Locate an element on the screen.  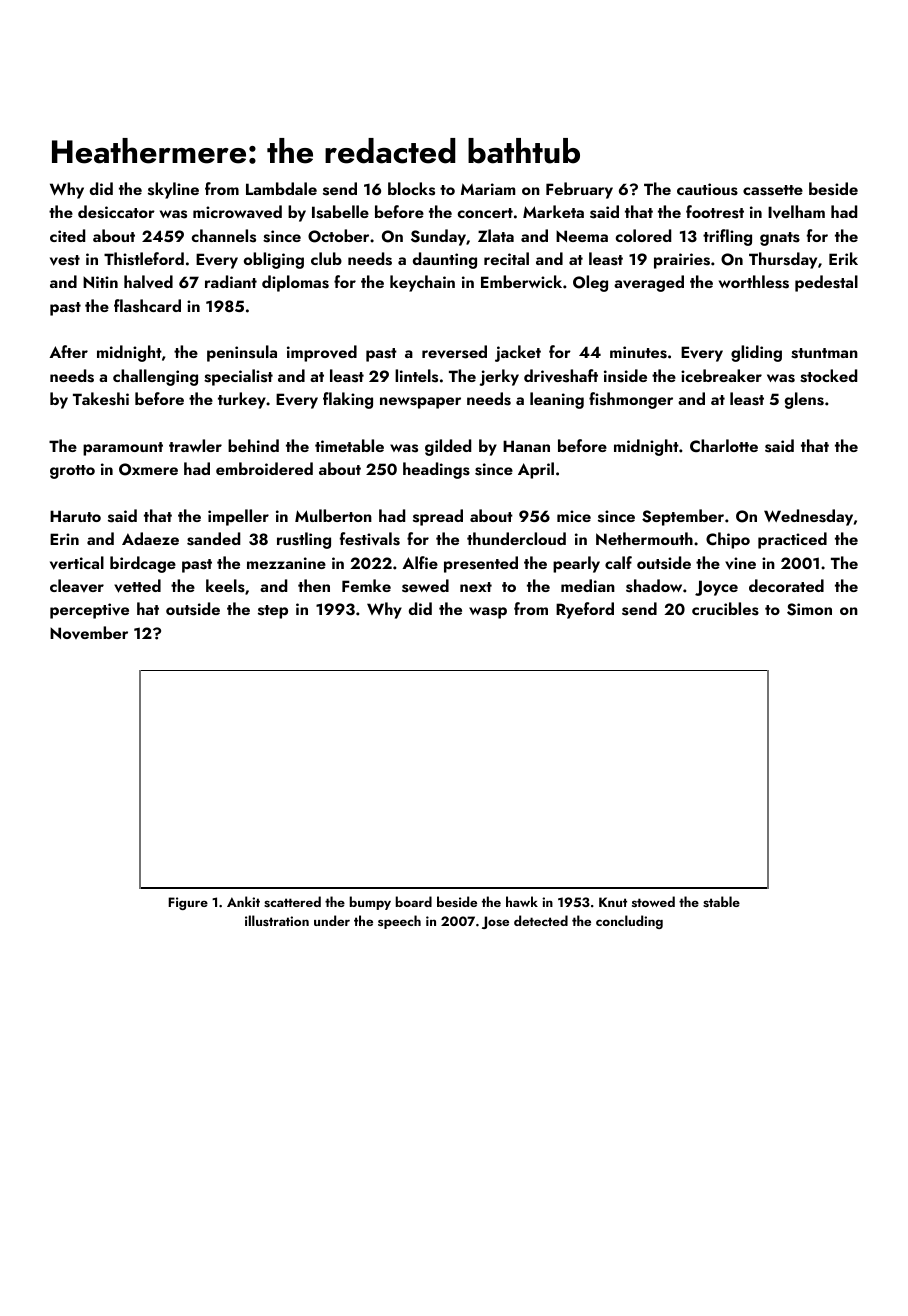
bumpy is located at coordinates (370, 903).
